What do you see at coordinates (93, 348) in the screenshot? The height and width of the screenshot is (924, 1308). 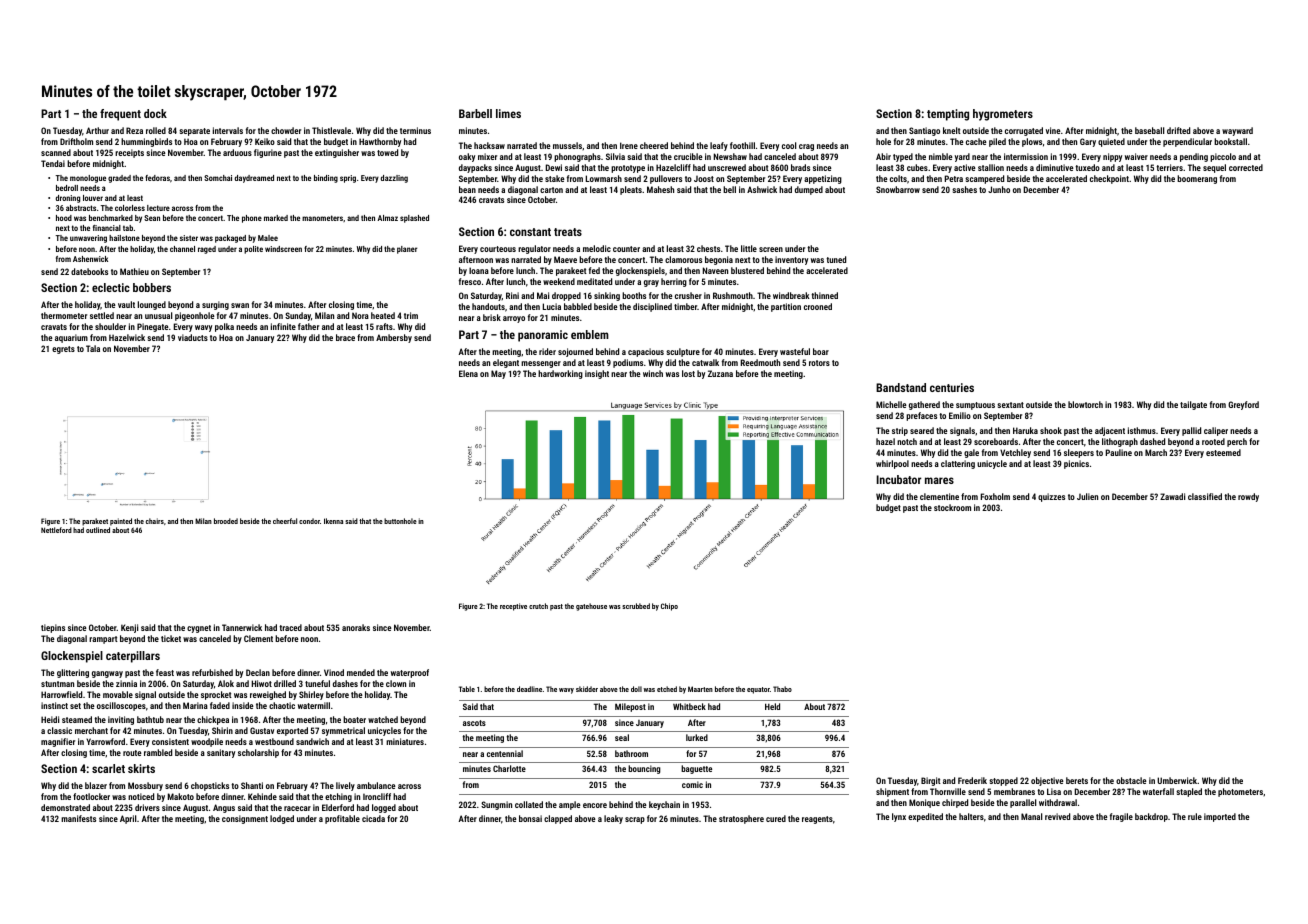 I see `Tala` at bounding box center [93, 348].
